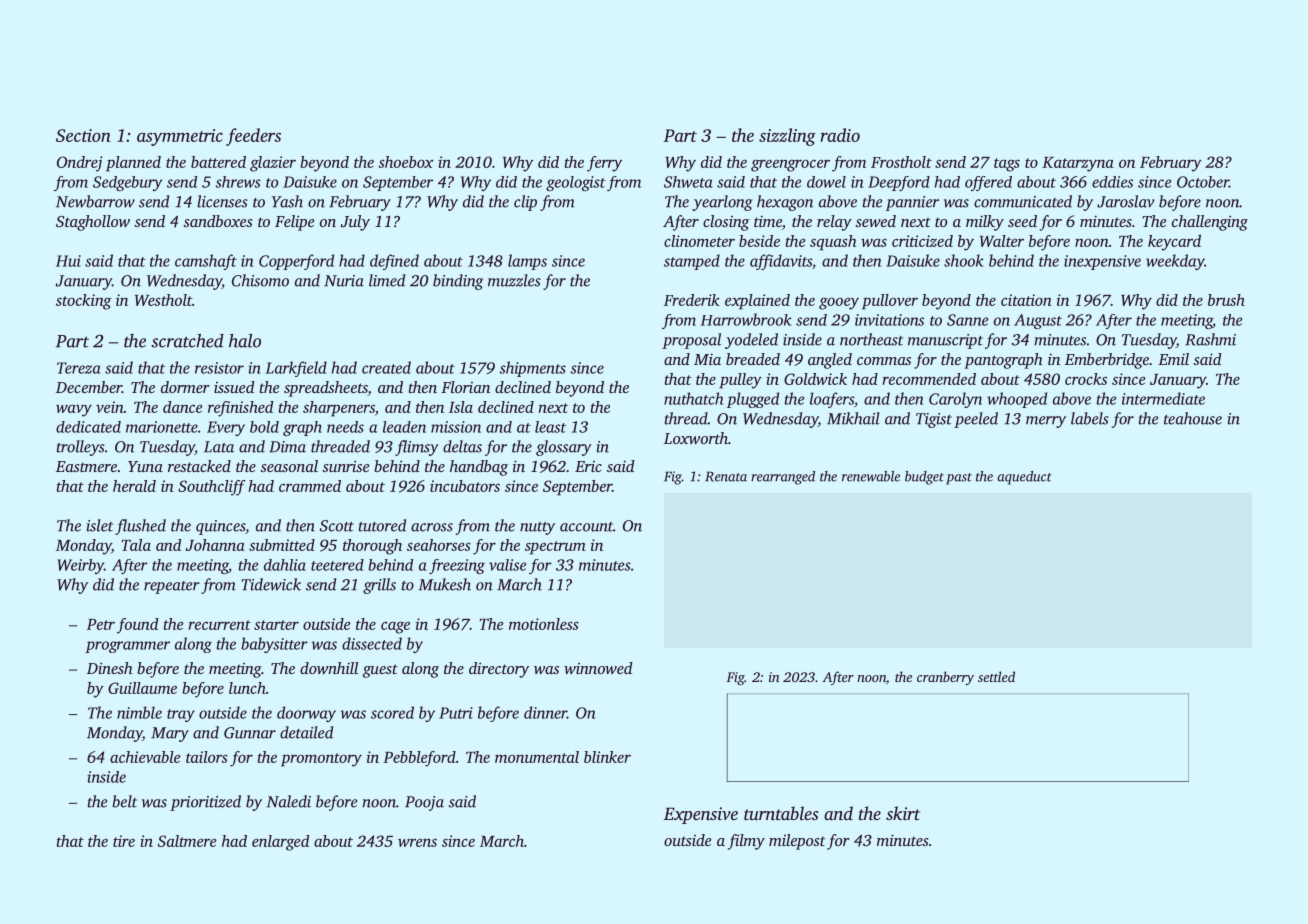 This screenshot has height=924, width=1308. What do you see at coordinates (142, 688) in the screenshot?
I see `Guillaume` at bounding box center [142, 688].
